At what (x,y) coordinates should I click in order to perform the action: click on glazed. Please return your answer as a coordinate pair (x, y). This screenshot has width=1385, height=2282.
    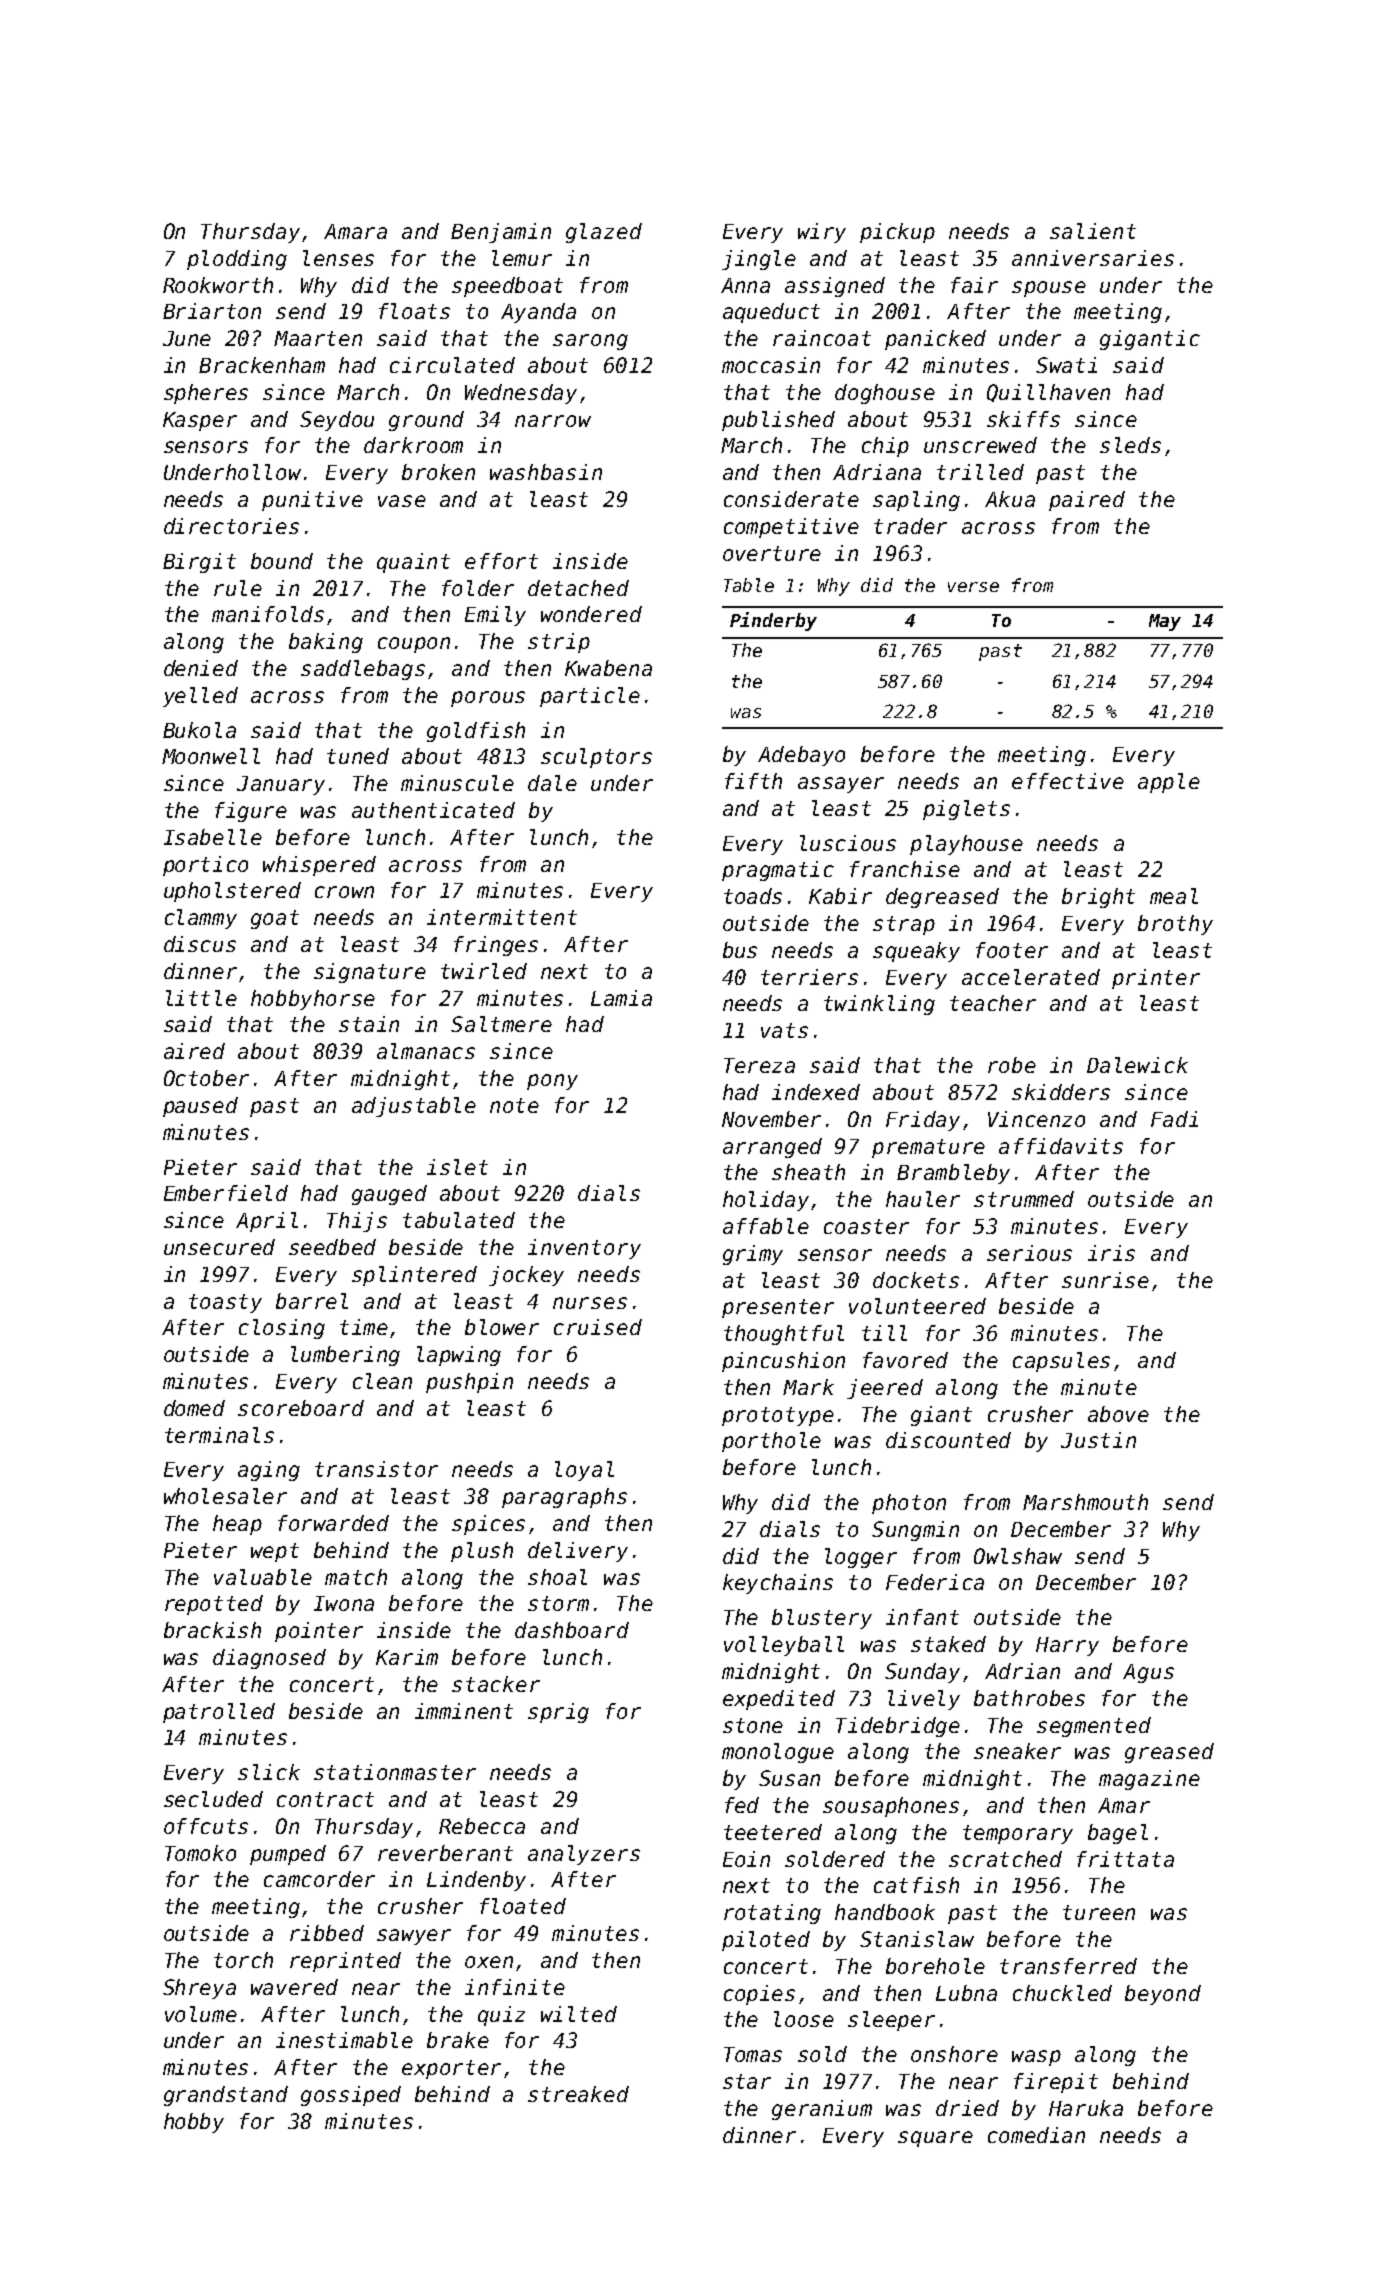
    Looking at the image, I should click on (604, 233).
